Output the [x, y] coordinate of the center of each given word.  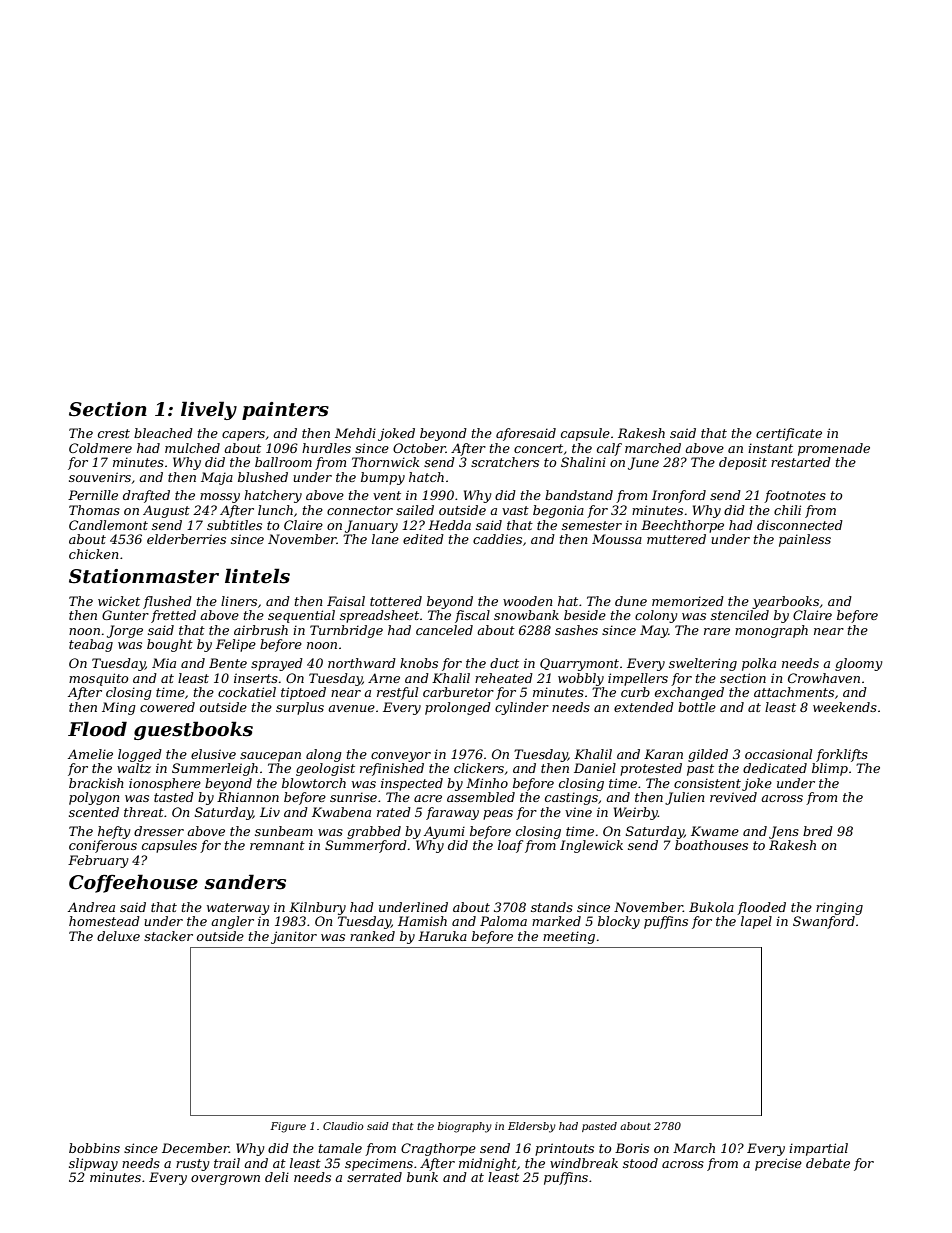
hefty [114, 832]
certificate [789, 434]
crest [114, 433]
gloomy [859, 664]
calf [609, 449]
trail [227, 1163]
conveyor [401, 757]
